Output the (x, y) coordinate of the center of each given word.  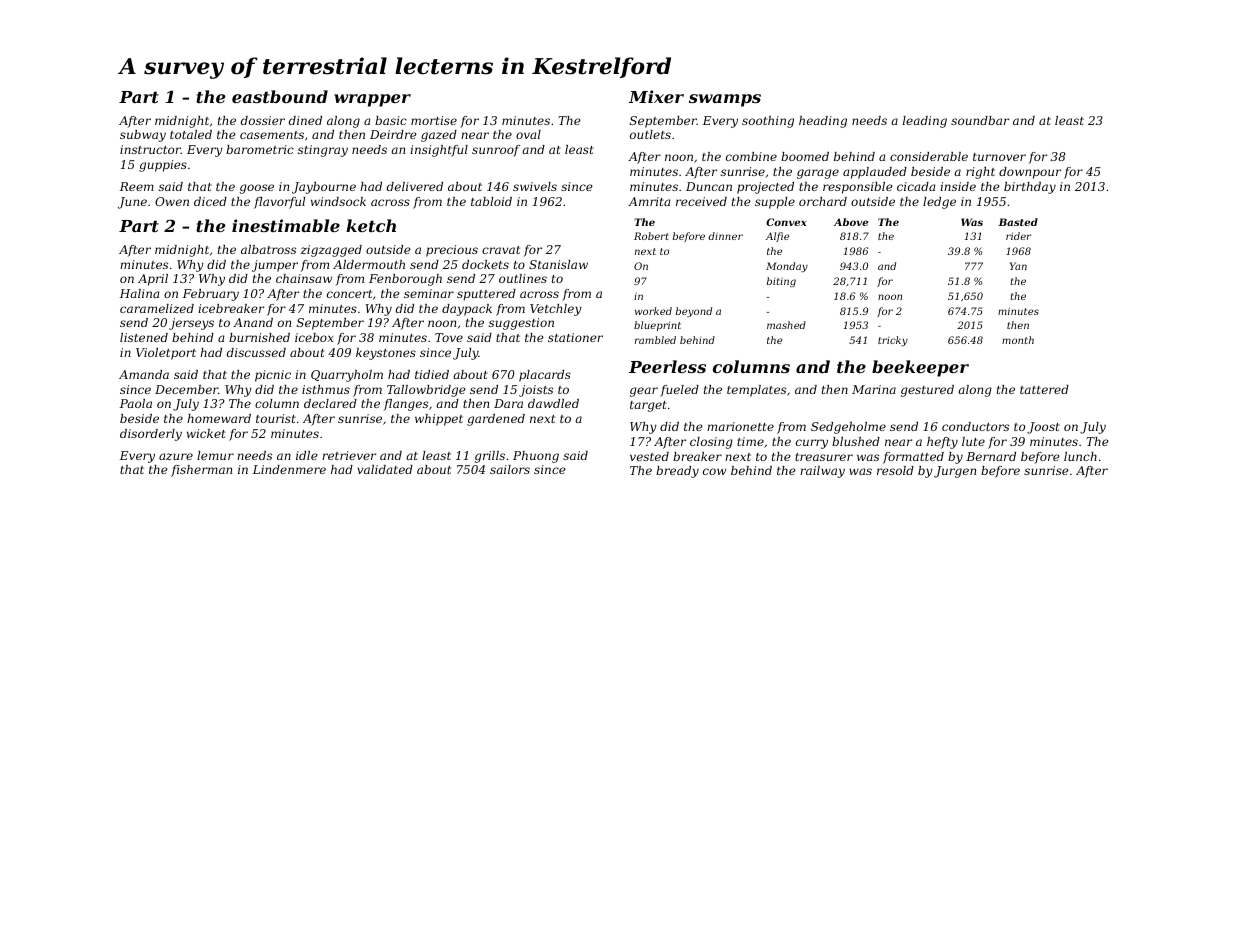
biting (781, 282)
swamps (725, 100)
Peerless (667, 366)
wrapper (372, 100)
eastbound (280, 96)
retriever (349, 455)
